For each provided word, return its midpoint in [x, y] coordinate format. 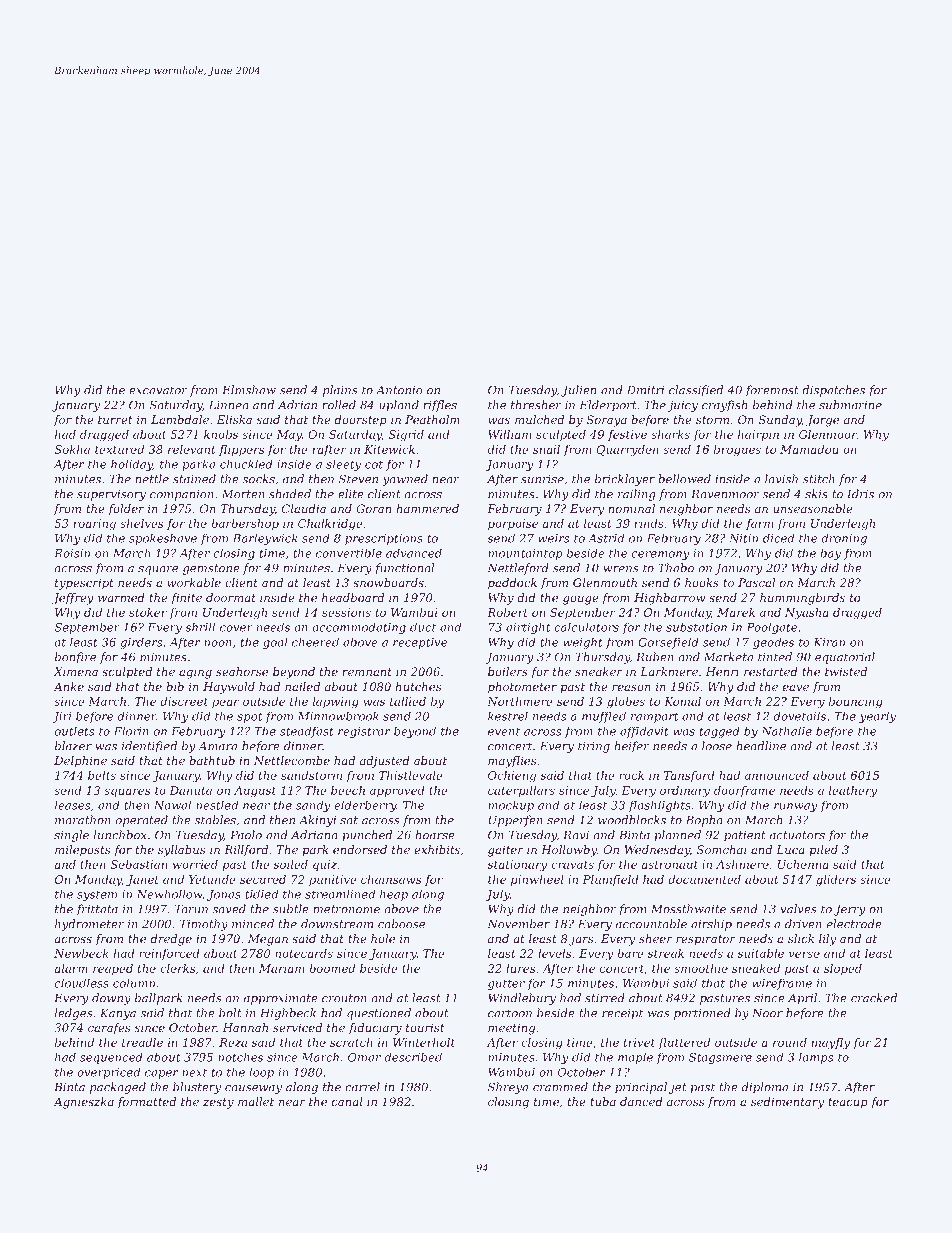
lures [520, 968]
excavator [158, 390]
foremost [772, 391]
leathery [853, 792]
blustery [197, 1088]
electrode [854, 924]
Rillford [246, 850]
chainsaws [391, 879]
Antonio [399, 390]
